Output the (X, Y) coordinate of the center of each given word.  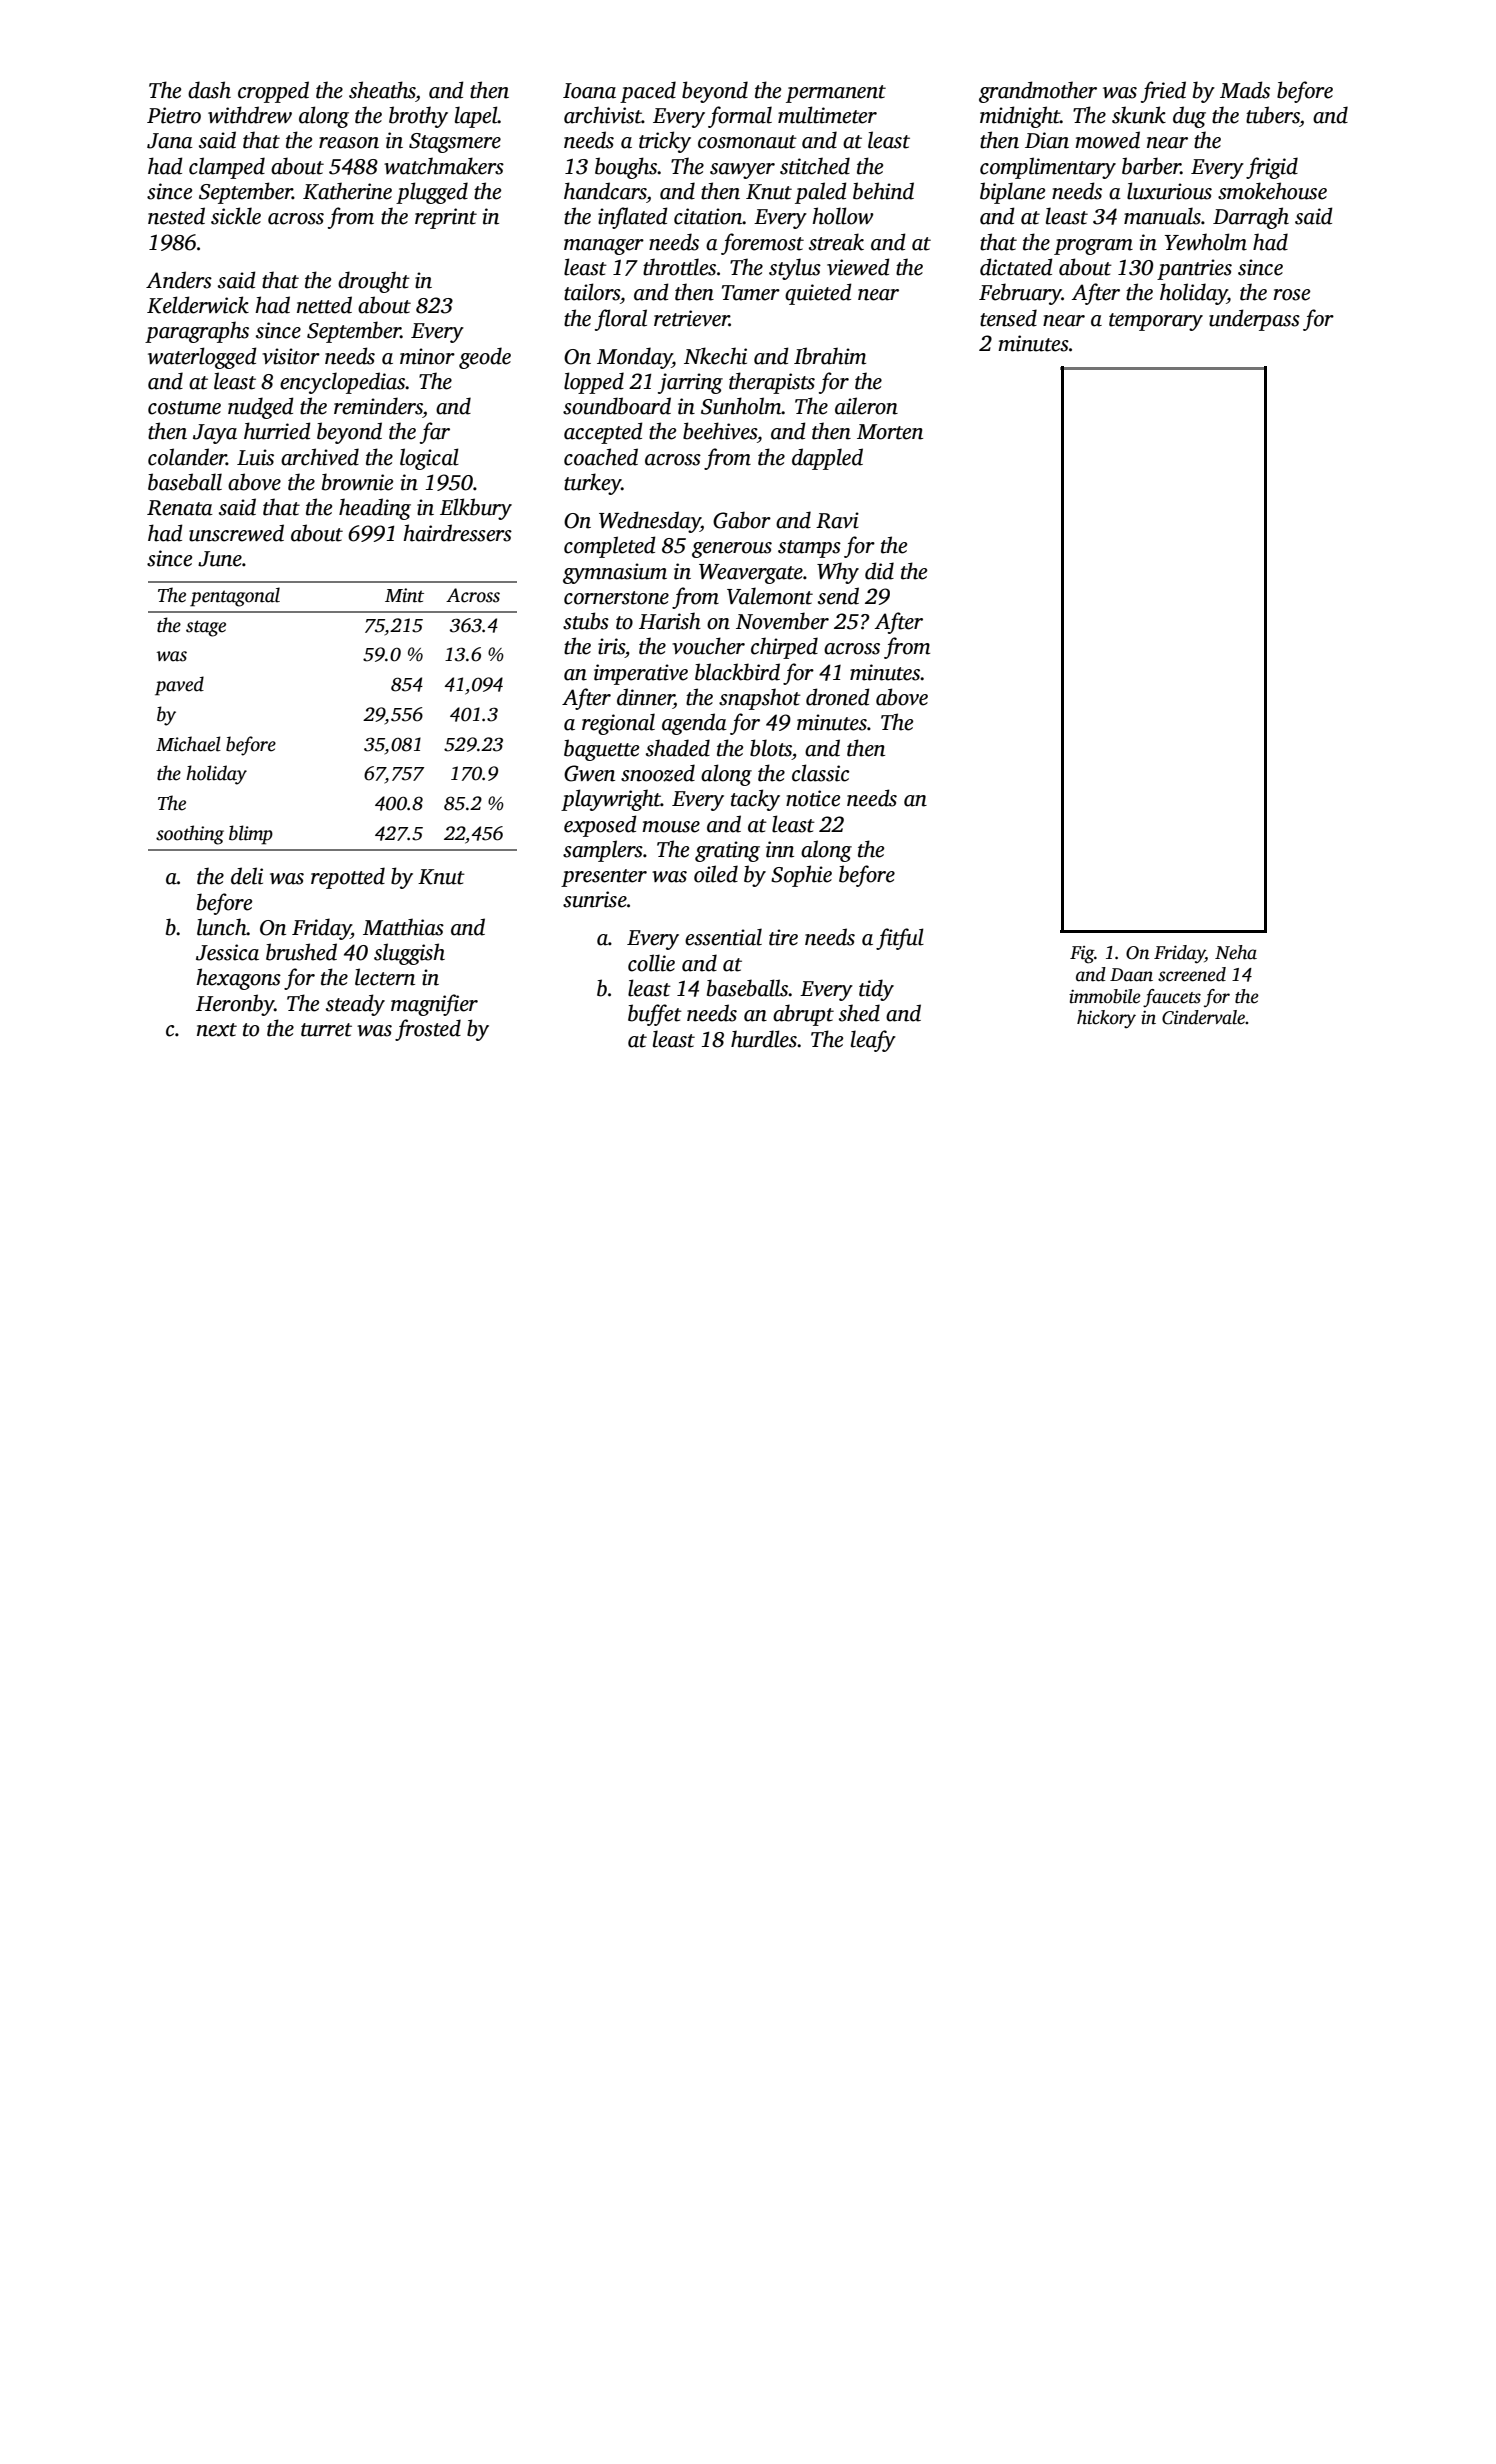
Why (838, 573)
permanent (836, 94)
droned (838, 697)
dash (209, 90)
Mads (1245, 90)
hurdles (764, 1039)
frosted (428, 1030)
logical (429, 459)
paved (179, 686)
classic (820, 773)
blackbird (737, 672)
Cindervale (1203, 1017)
